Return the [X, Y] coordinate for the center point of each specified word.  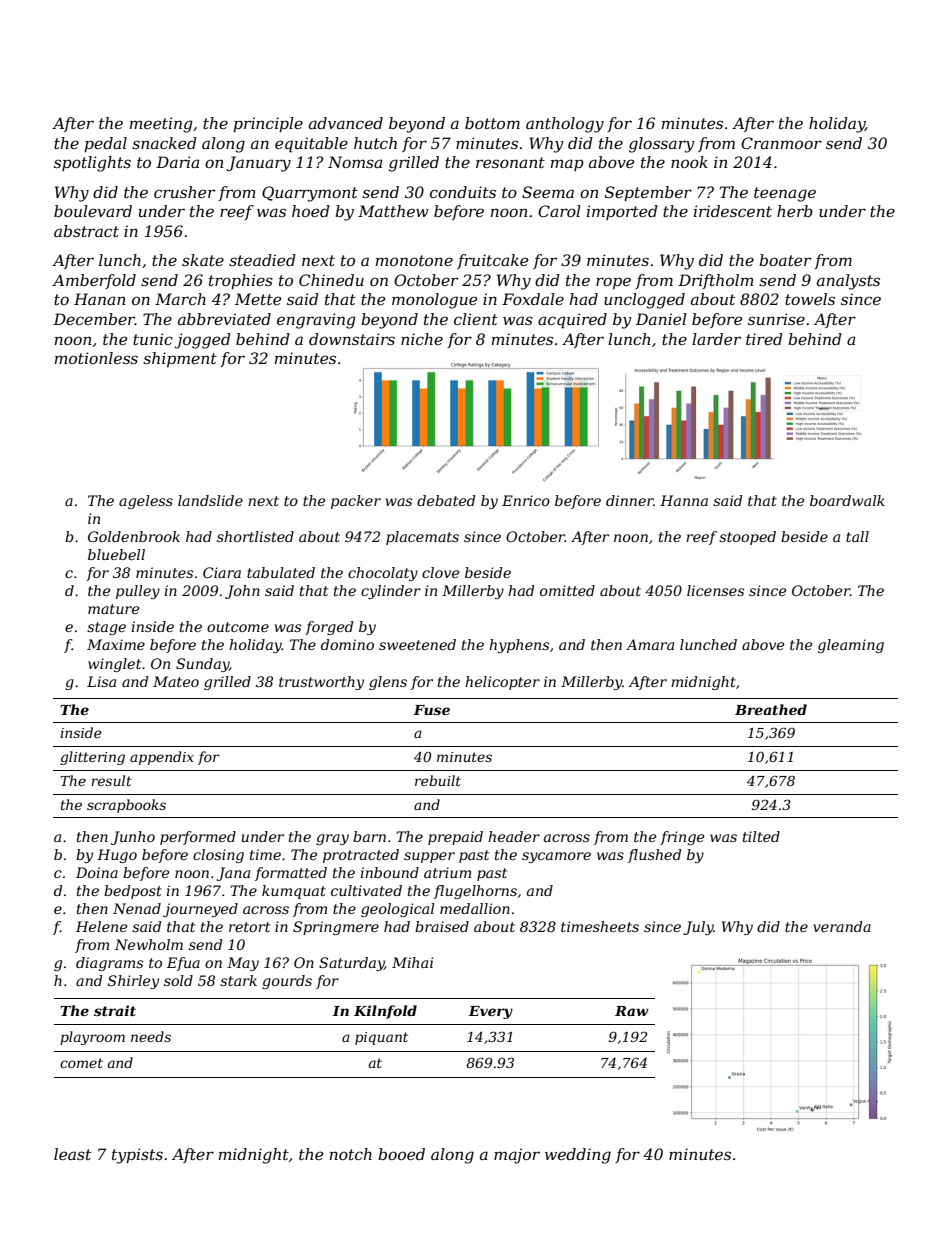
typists [137, 1156]
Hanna [684, 500]
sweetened [417, 644]
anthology [565, 125]
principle [268, 124]
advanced [346, 123]
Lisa [101, 681]
